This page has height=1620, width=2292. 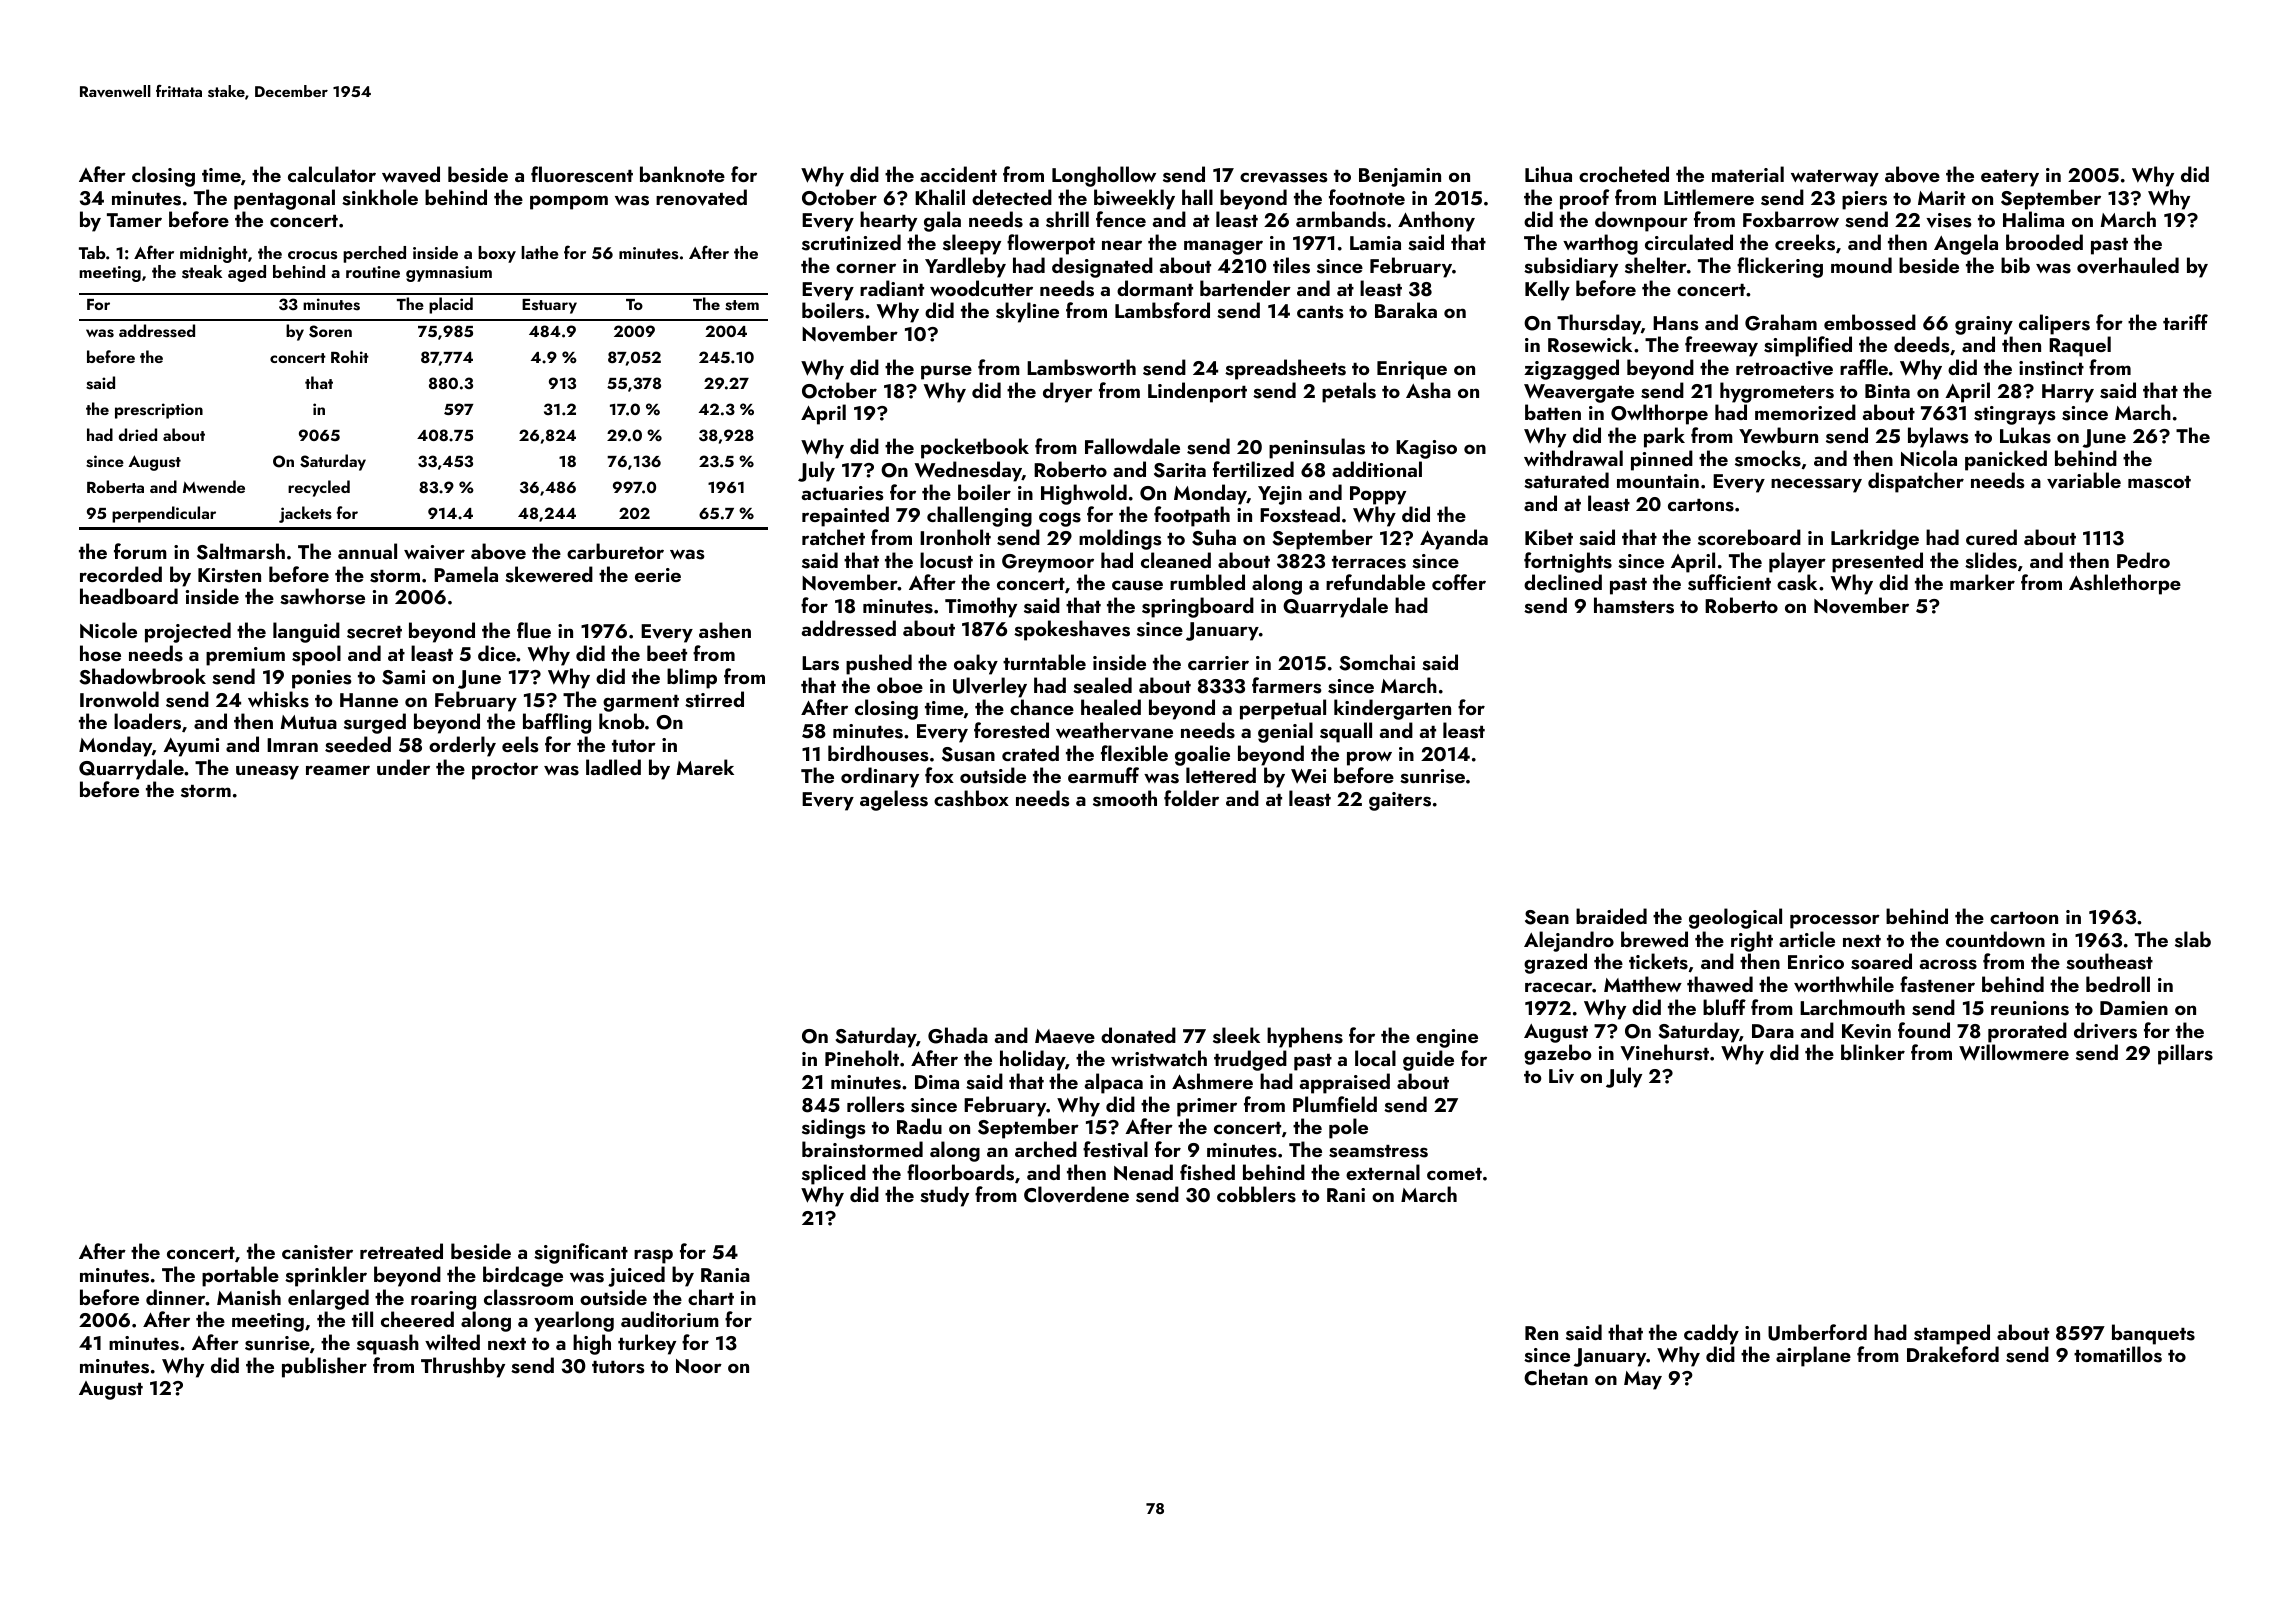 What do you see at coordinates (1081, 367) in the page?
I see `Lambsworth` at bounding box center [1081, 367].
